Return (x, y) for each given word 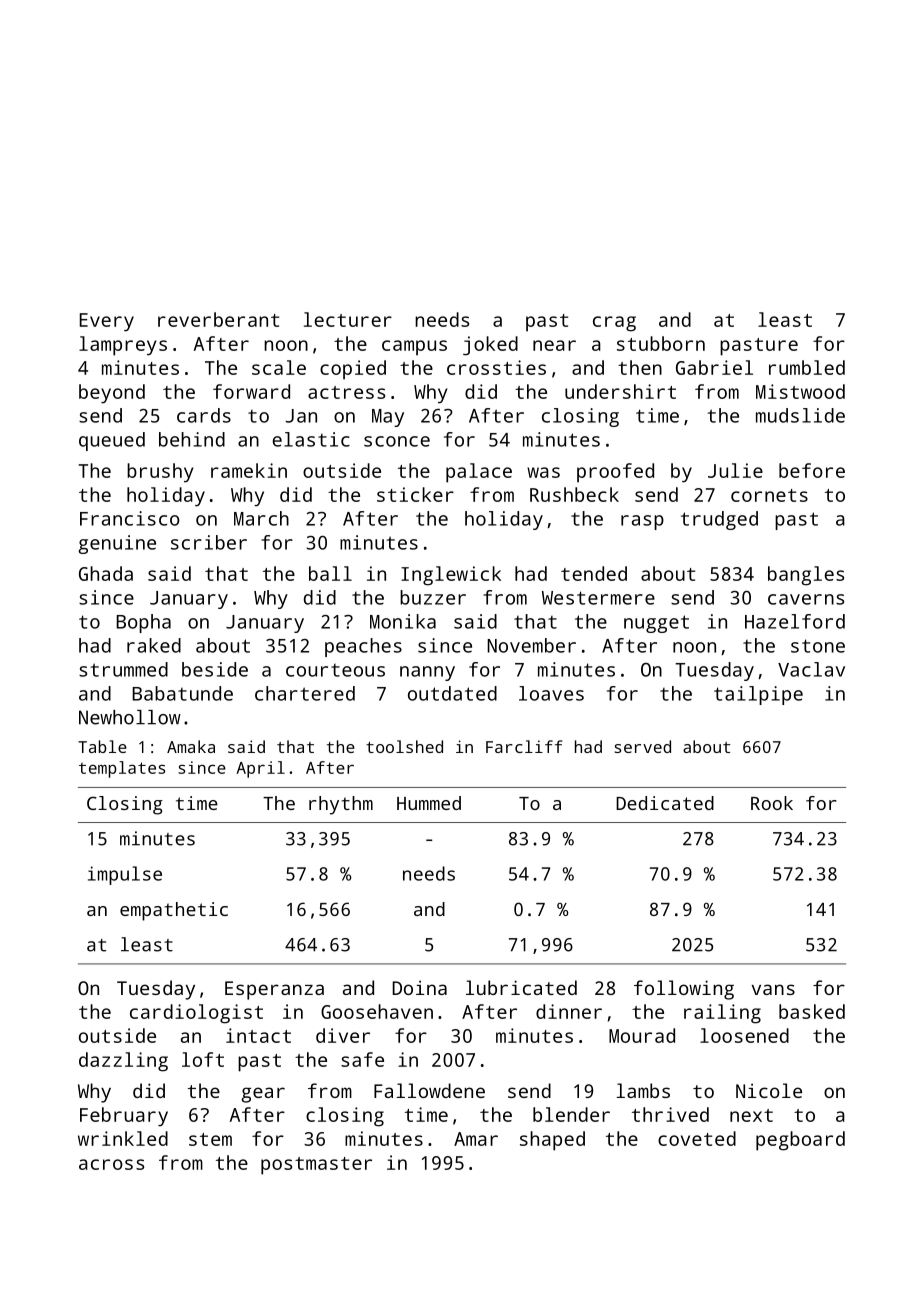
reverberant (218, 319)
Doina (419, 987)
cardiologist (196, 1014)
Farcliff (524, 746)
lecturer (348, 319)
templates (122, 769)
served (643, 746)
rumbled (807, 367)
